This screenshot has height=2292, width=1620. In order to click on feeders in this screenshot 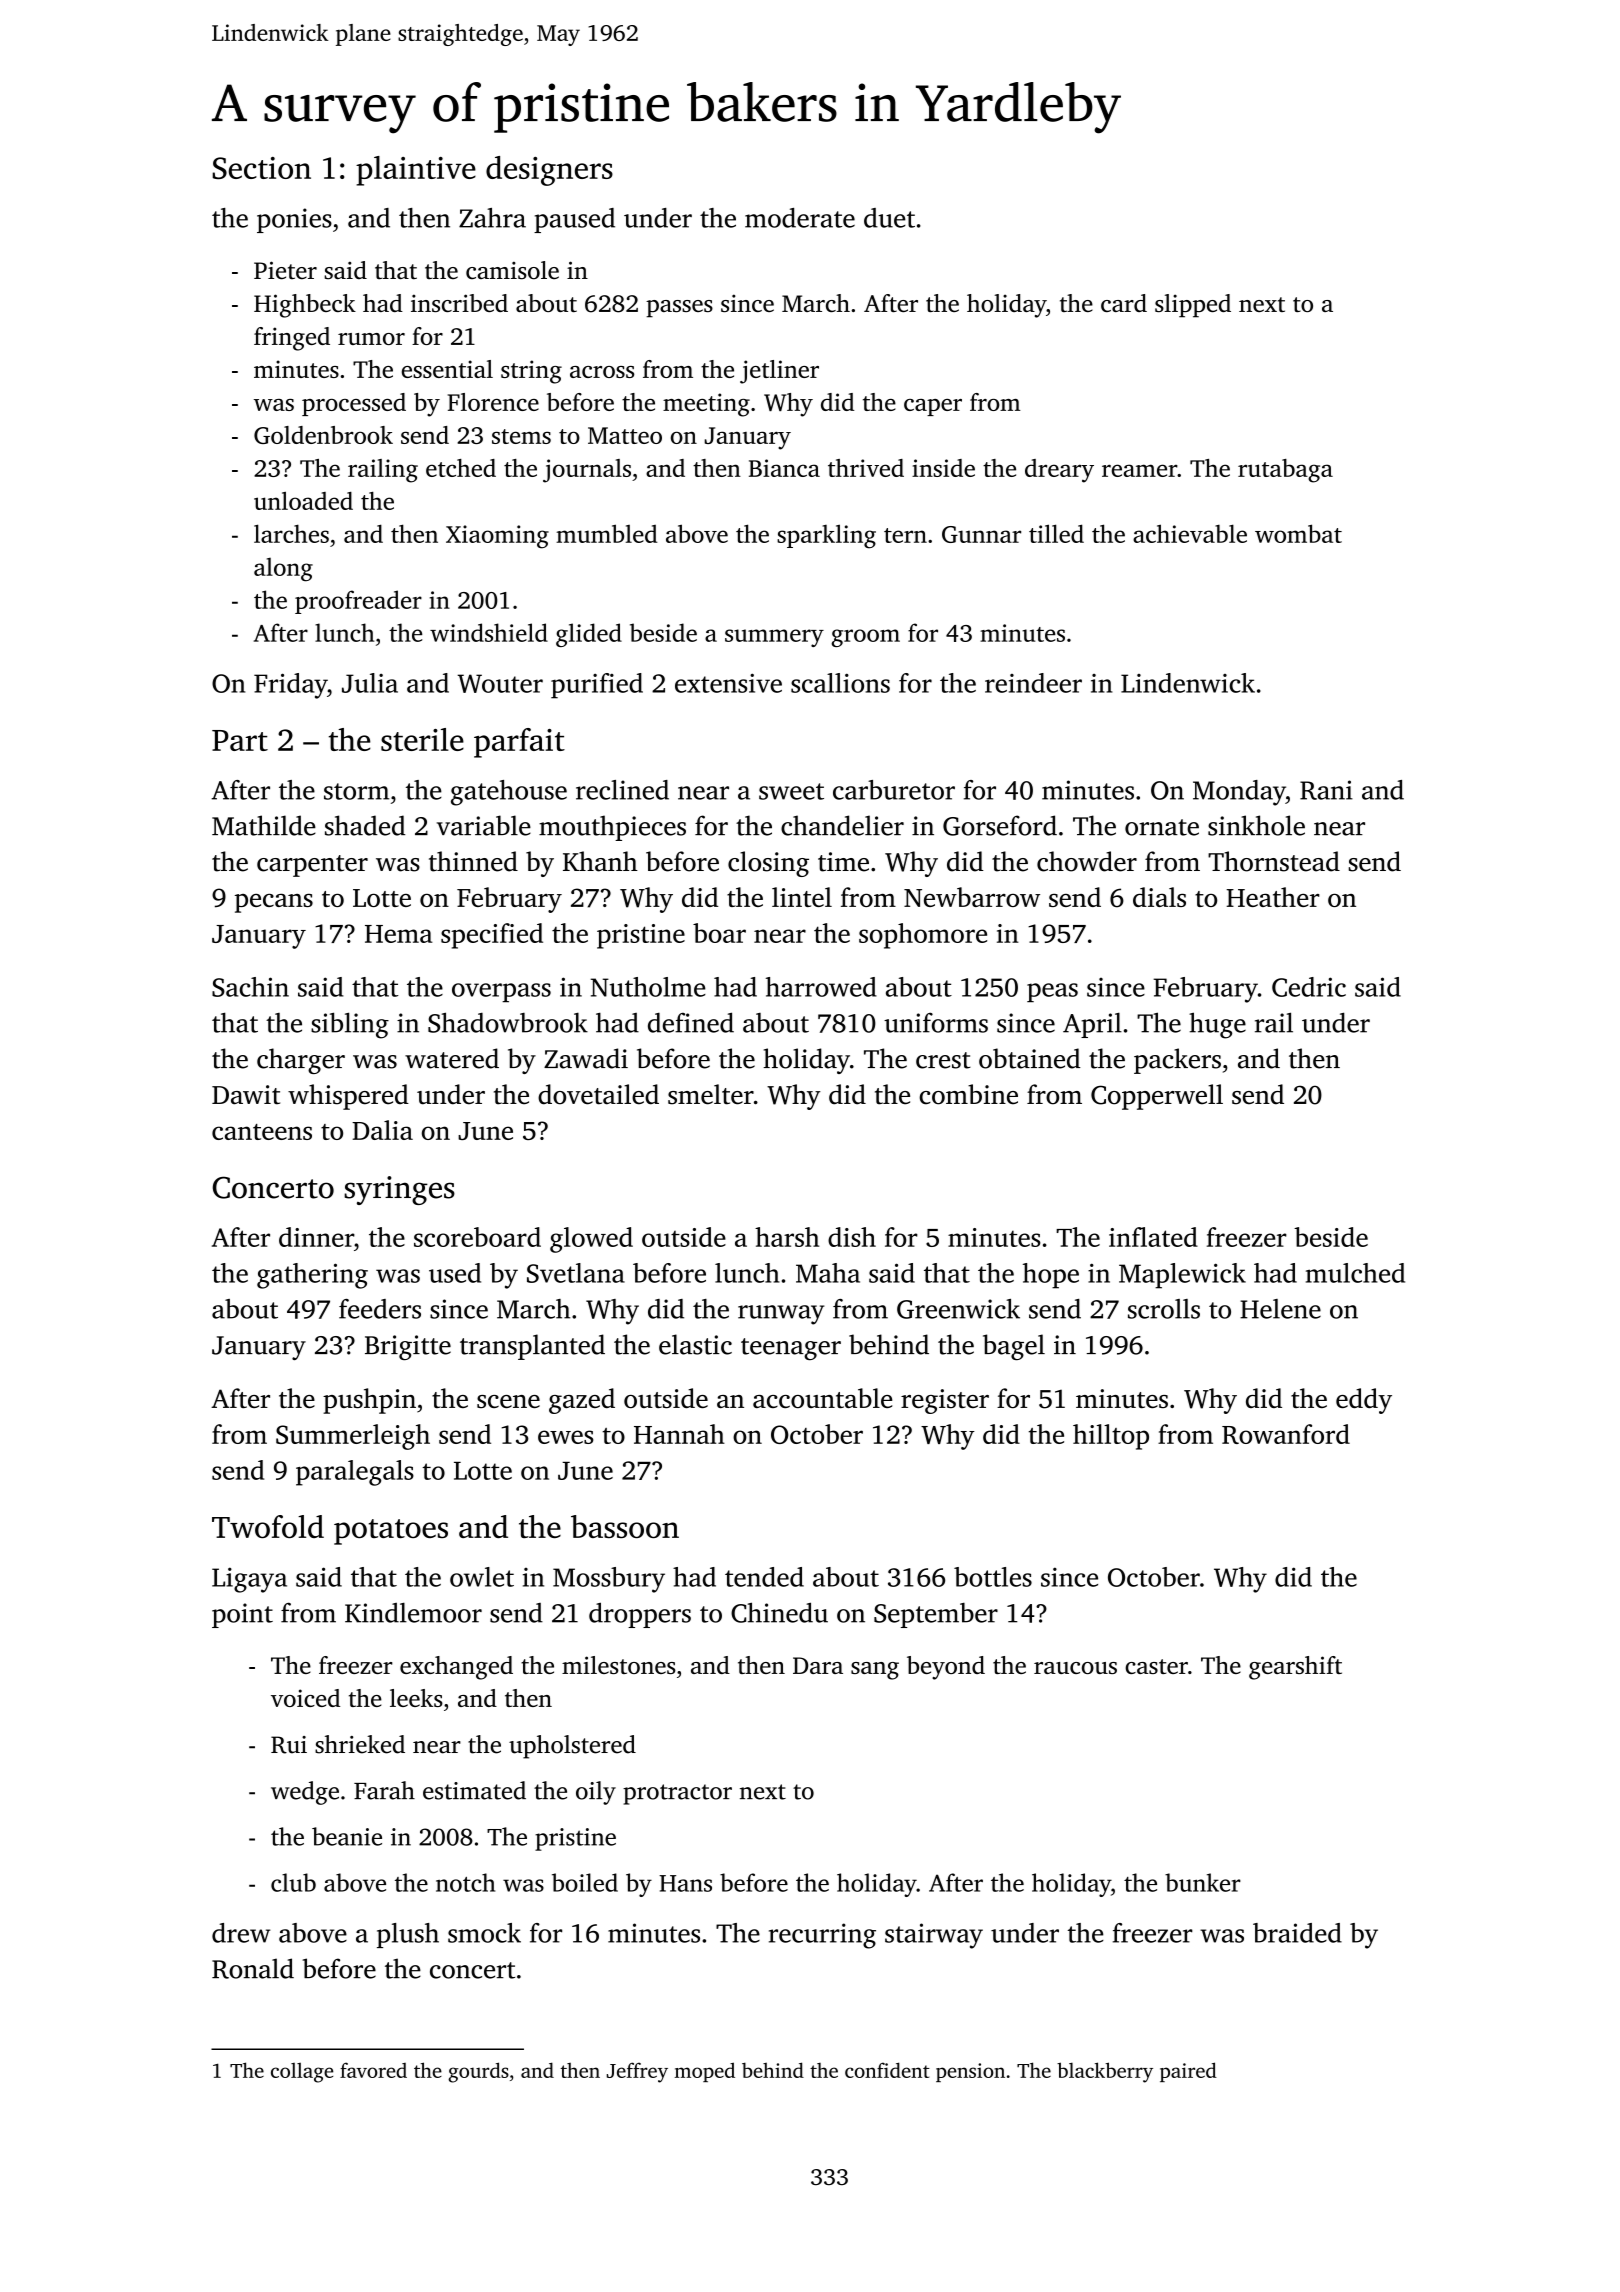, I will do `click(380, 1309)`.
